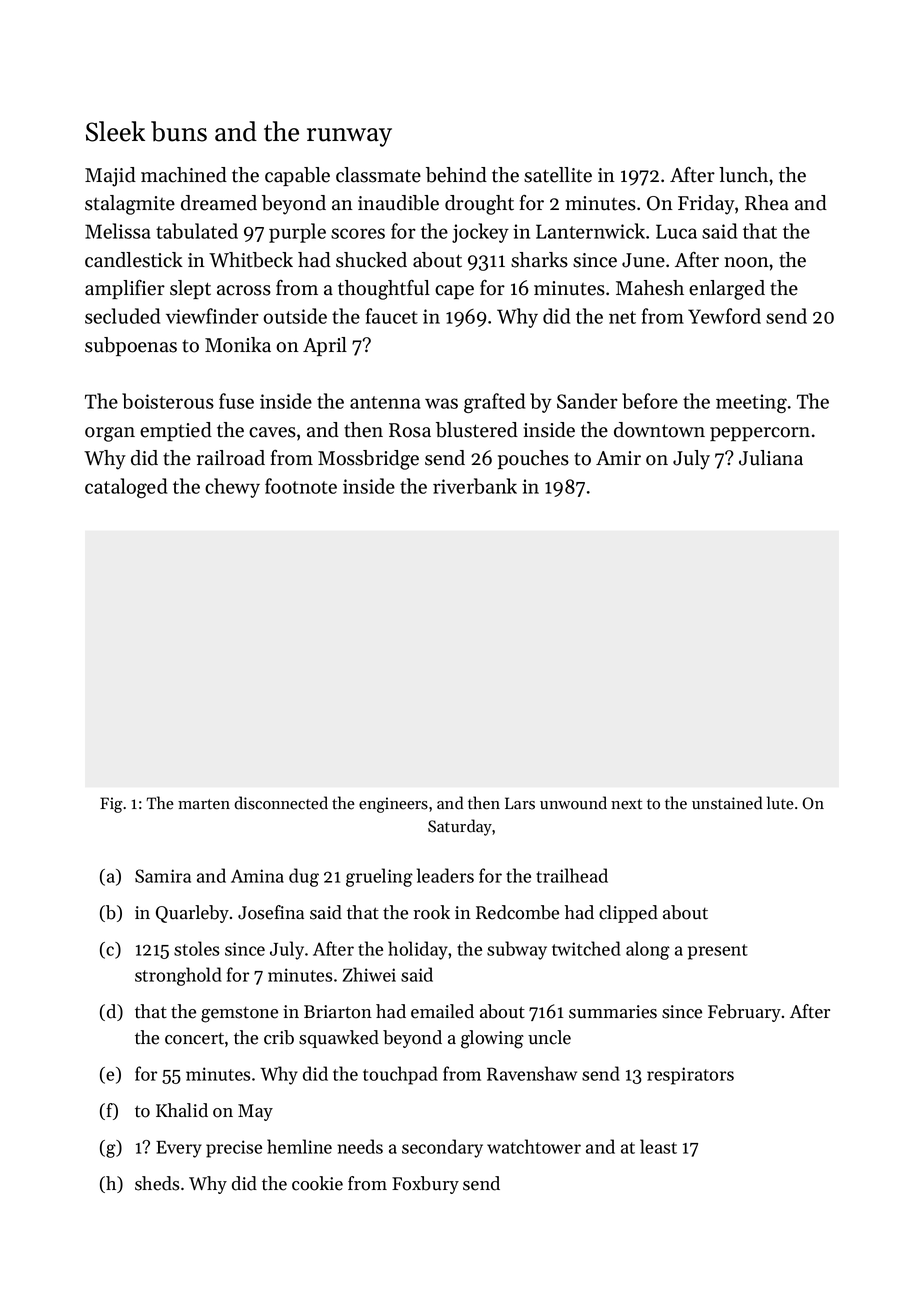 Image resolution: width=924 pixels, height=1308 pixels. Describe the element at coordinates (232, 488) in the screenshot. I see `chewy` at that location.
